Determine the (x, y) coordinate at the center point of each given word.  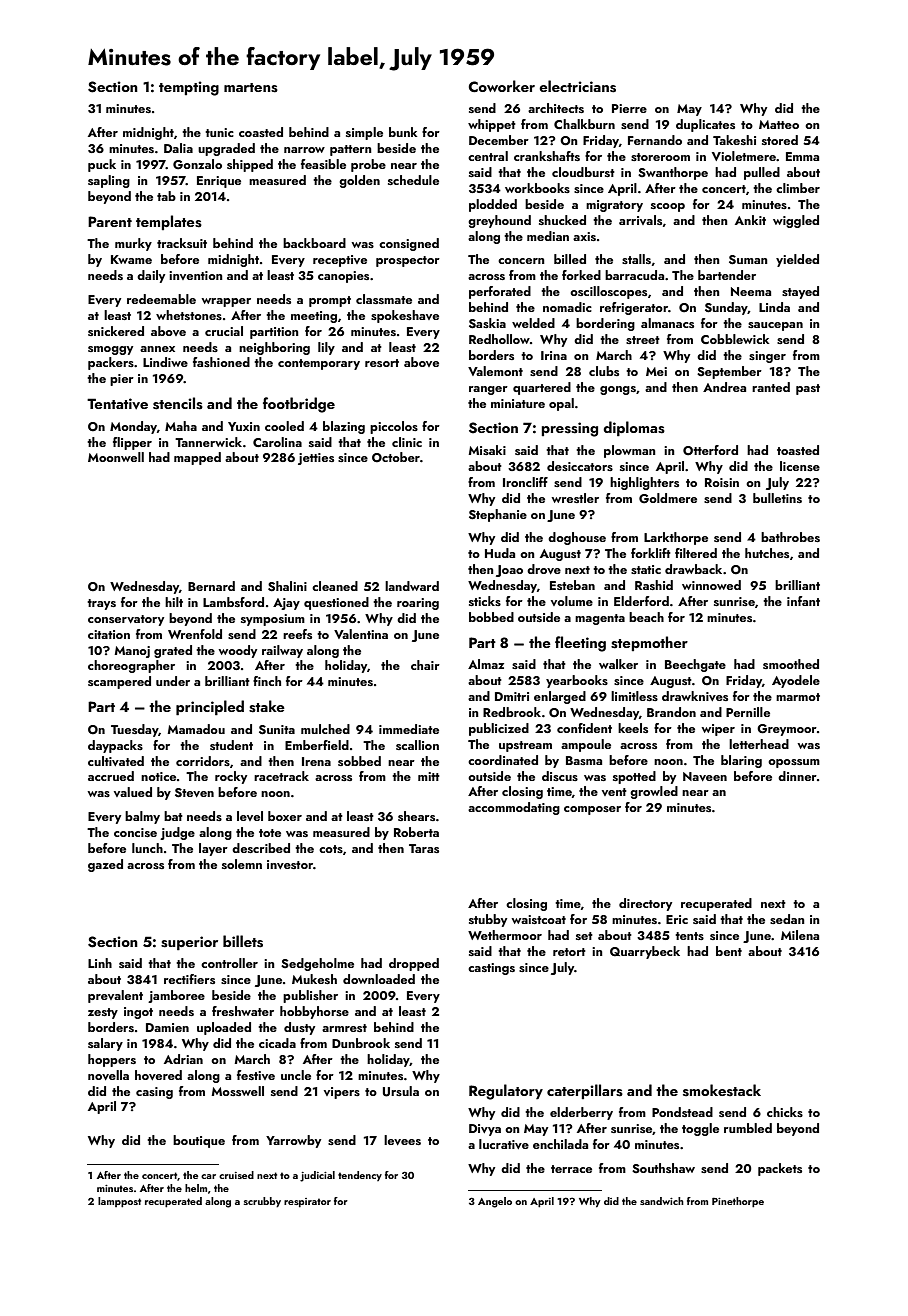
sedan (787, 919)
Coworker (502, 86)
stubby (488, 920)
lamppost (119, 1202)
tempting (189, 88)
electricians (577, 86)
